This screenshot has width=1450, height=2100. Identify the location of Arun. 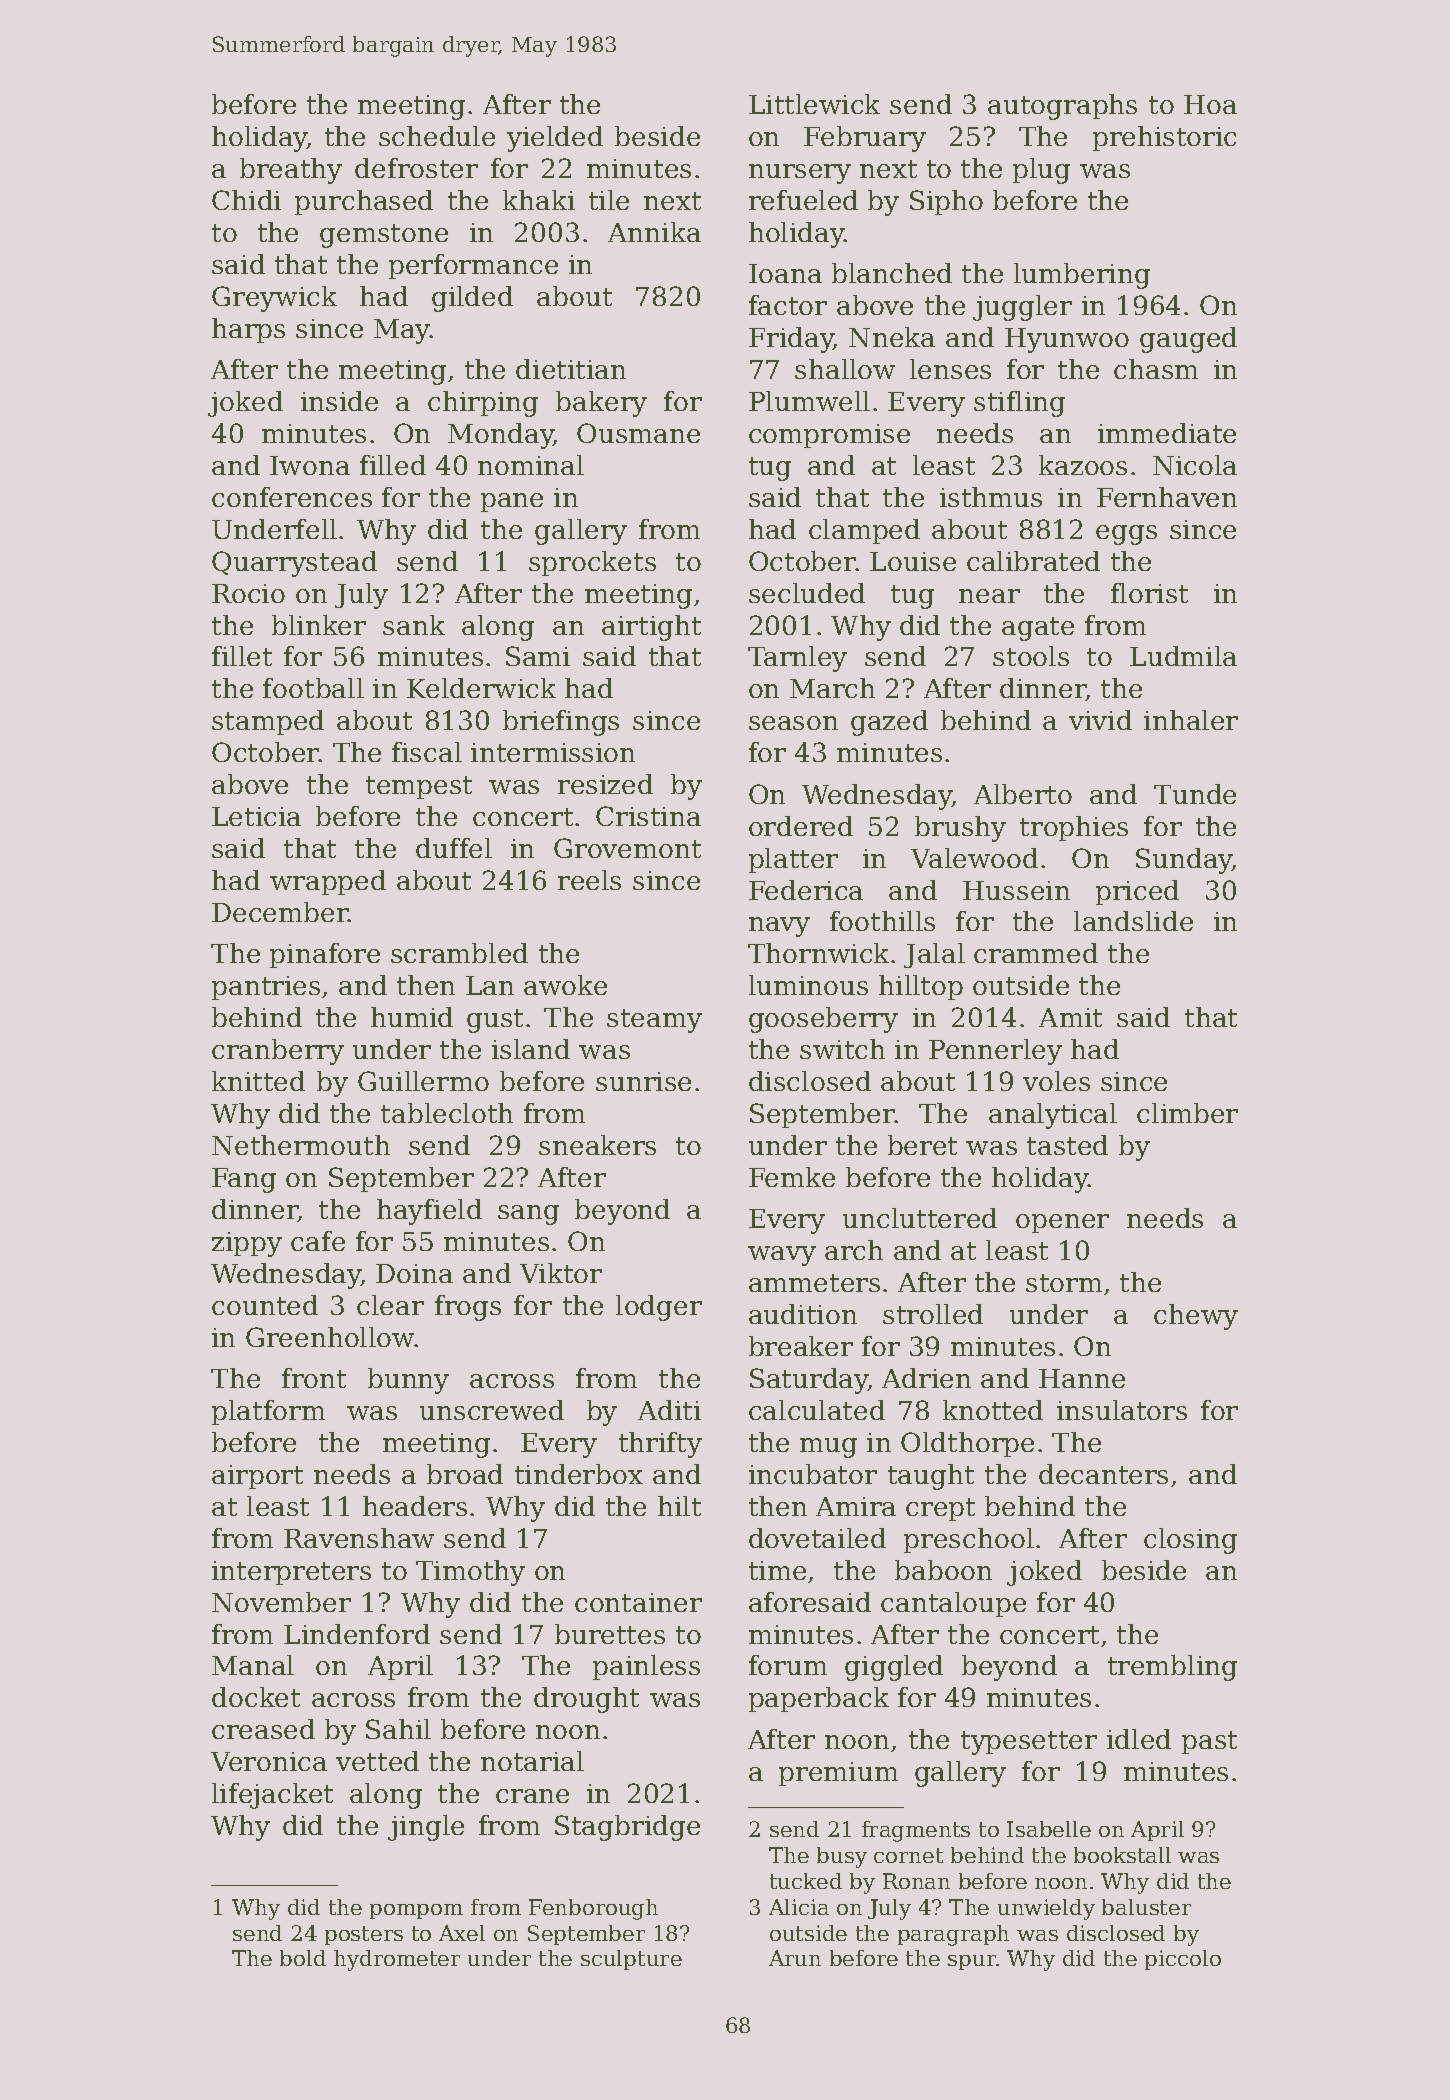
(795, 1958).
